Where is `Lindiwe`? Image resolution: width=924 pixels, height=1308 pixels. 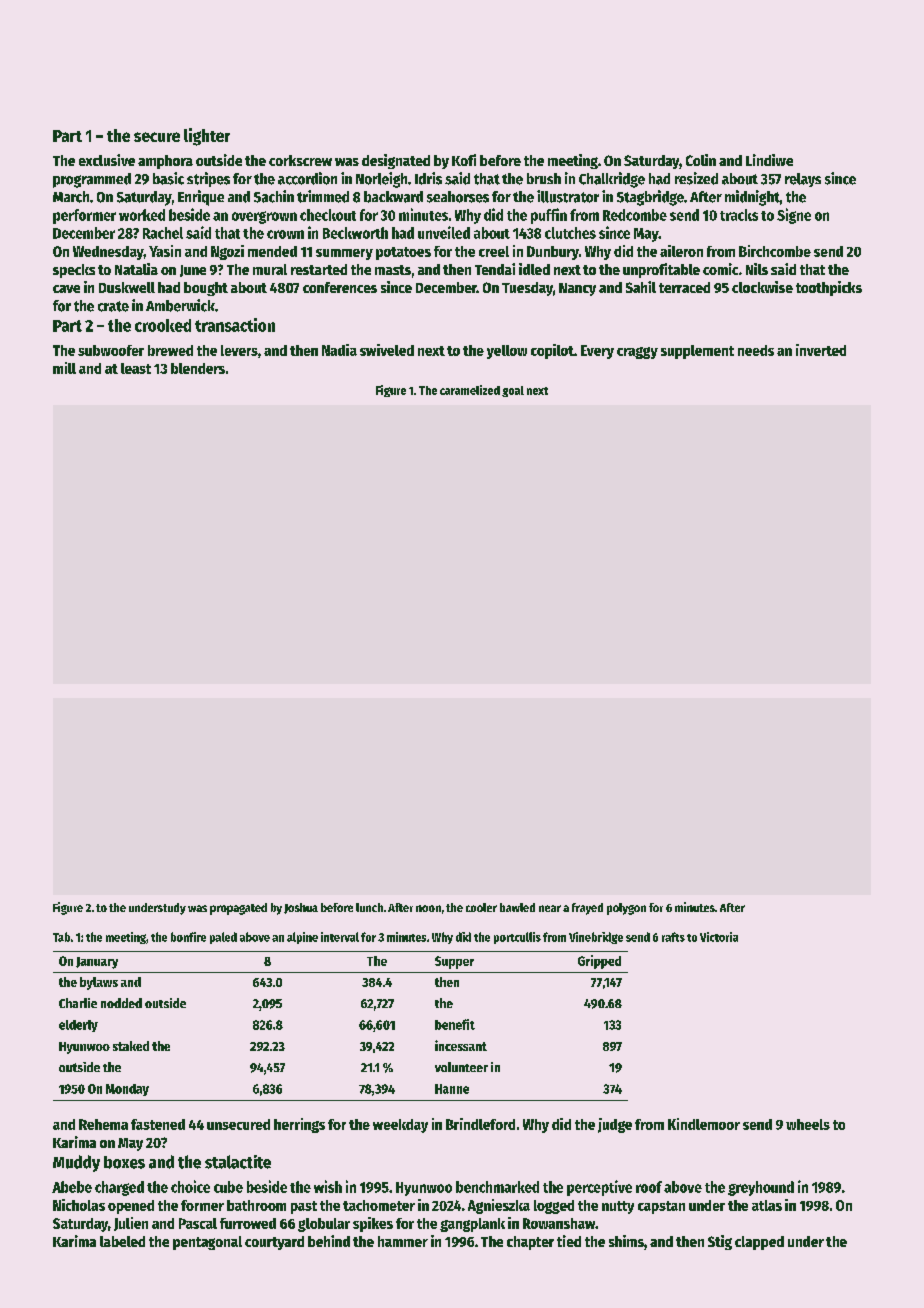
Lindiwe is located at coordinates (769, 160).
